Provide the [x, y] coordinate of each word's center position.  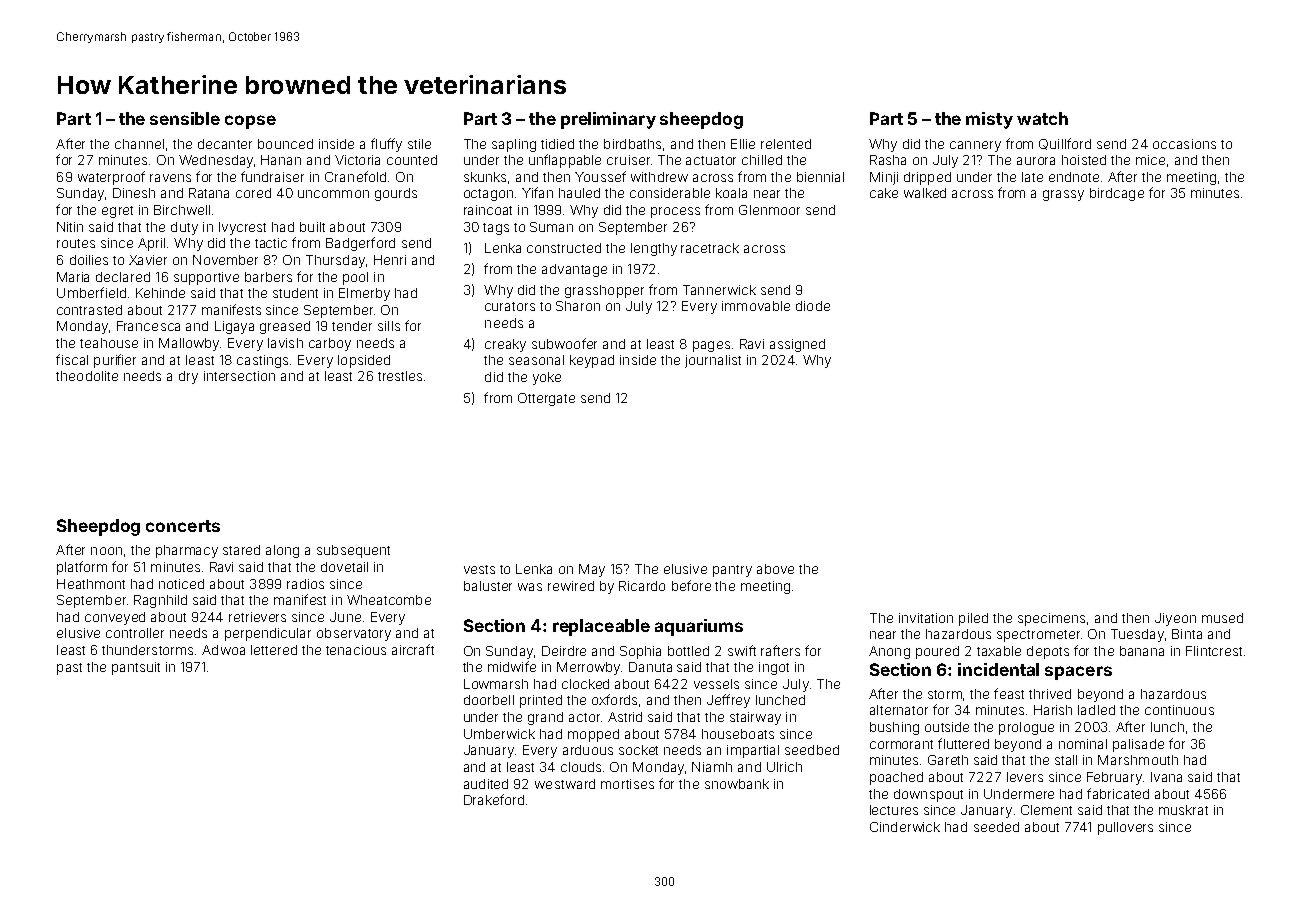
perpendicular [268, 634]
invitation [926, 618]
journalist [713, 361]
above [775, 569]
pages [711, 346]
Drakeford [494, 799]
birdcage [1117, 194]
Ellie [743, 144]
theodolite [87, 376]
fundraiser [272, 176]
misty [989, 120]
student [295, 293]
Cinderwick [905, 827]
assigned [797, 345]
